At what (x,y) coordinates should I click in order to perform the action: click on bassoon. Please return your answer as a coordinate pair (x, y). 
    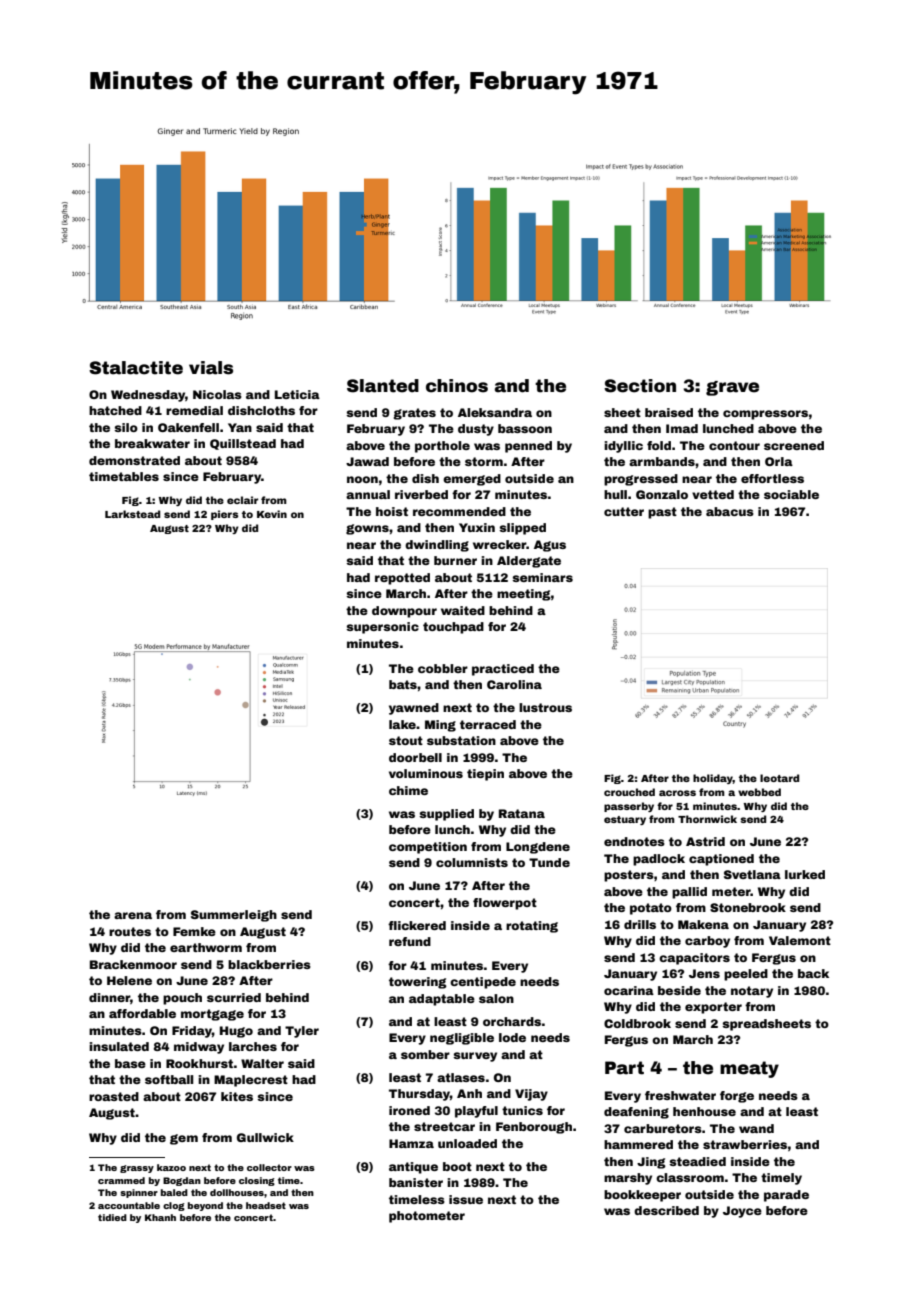
    Looking at the image, I should click on (525, 428).
